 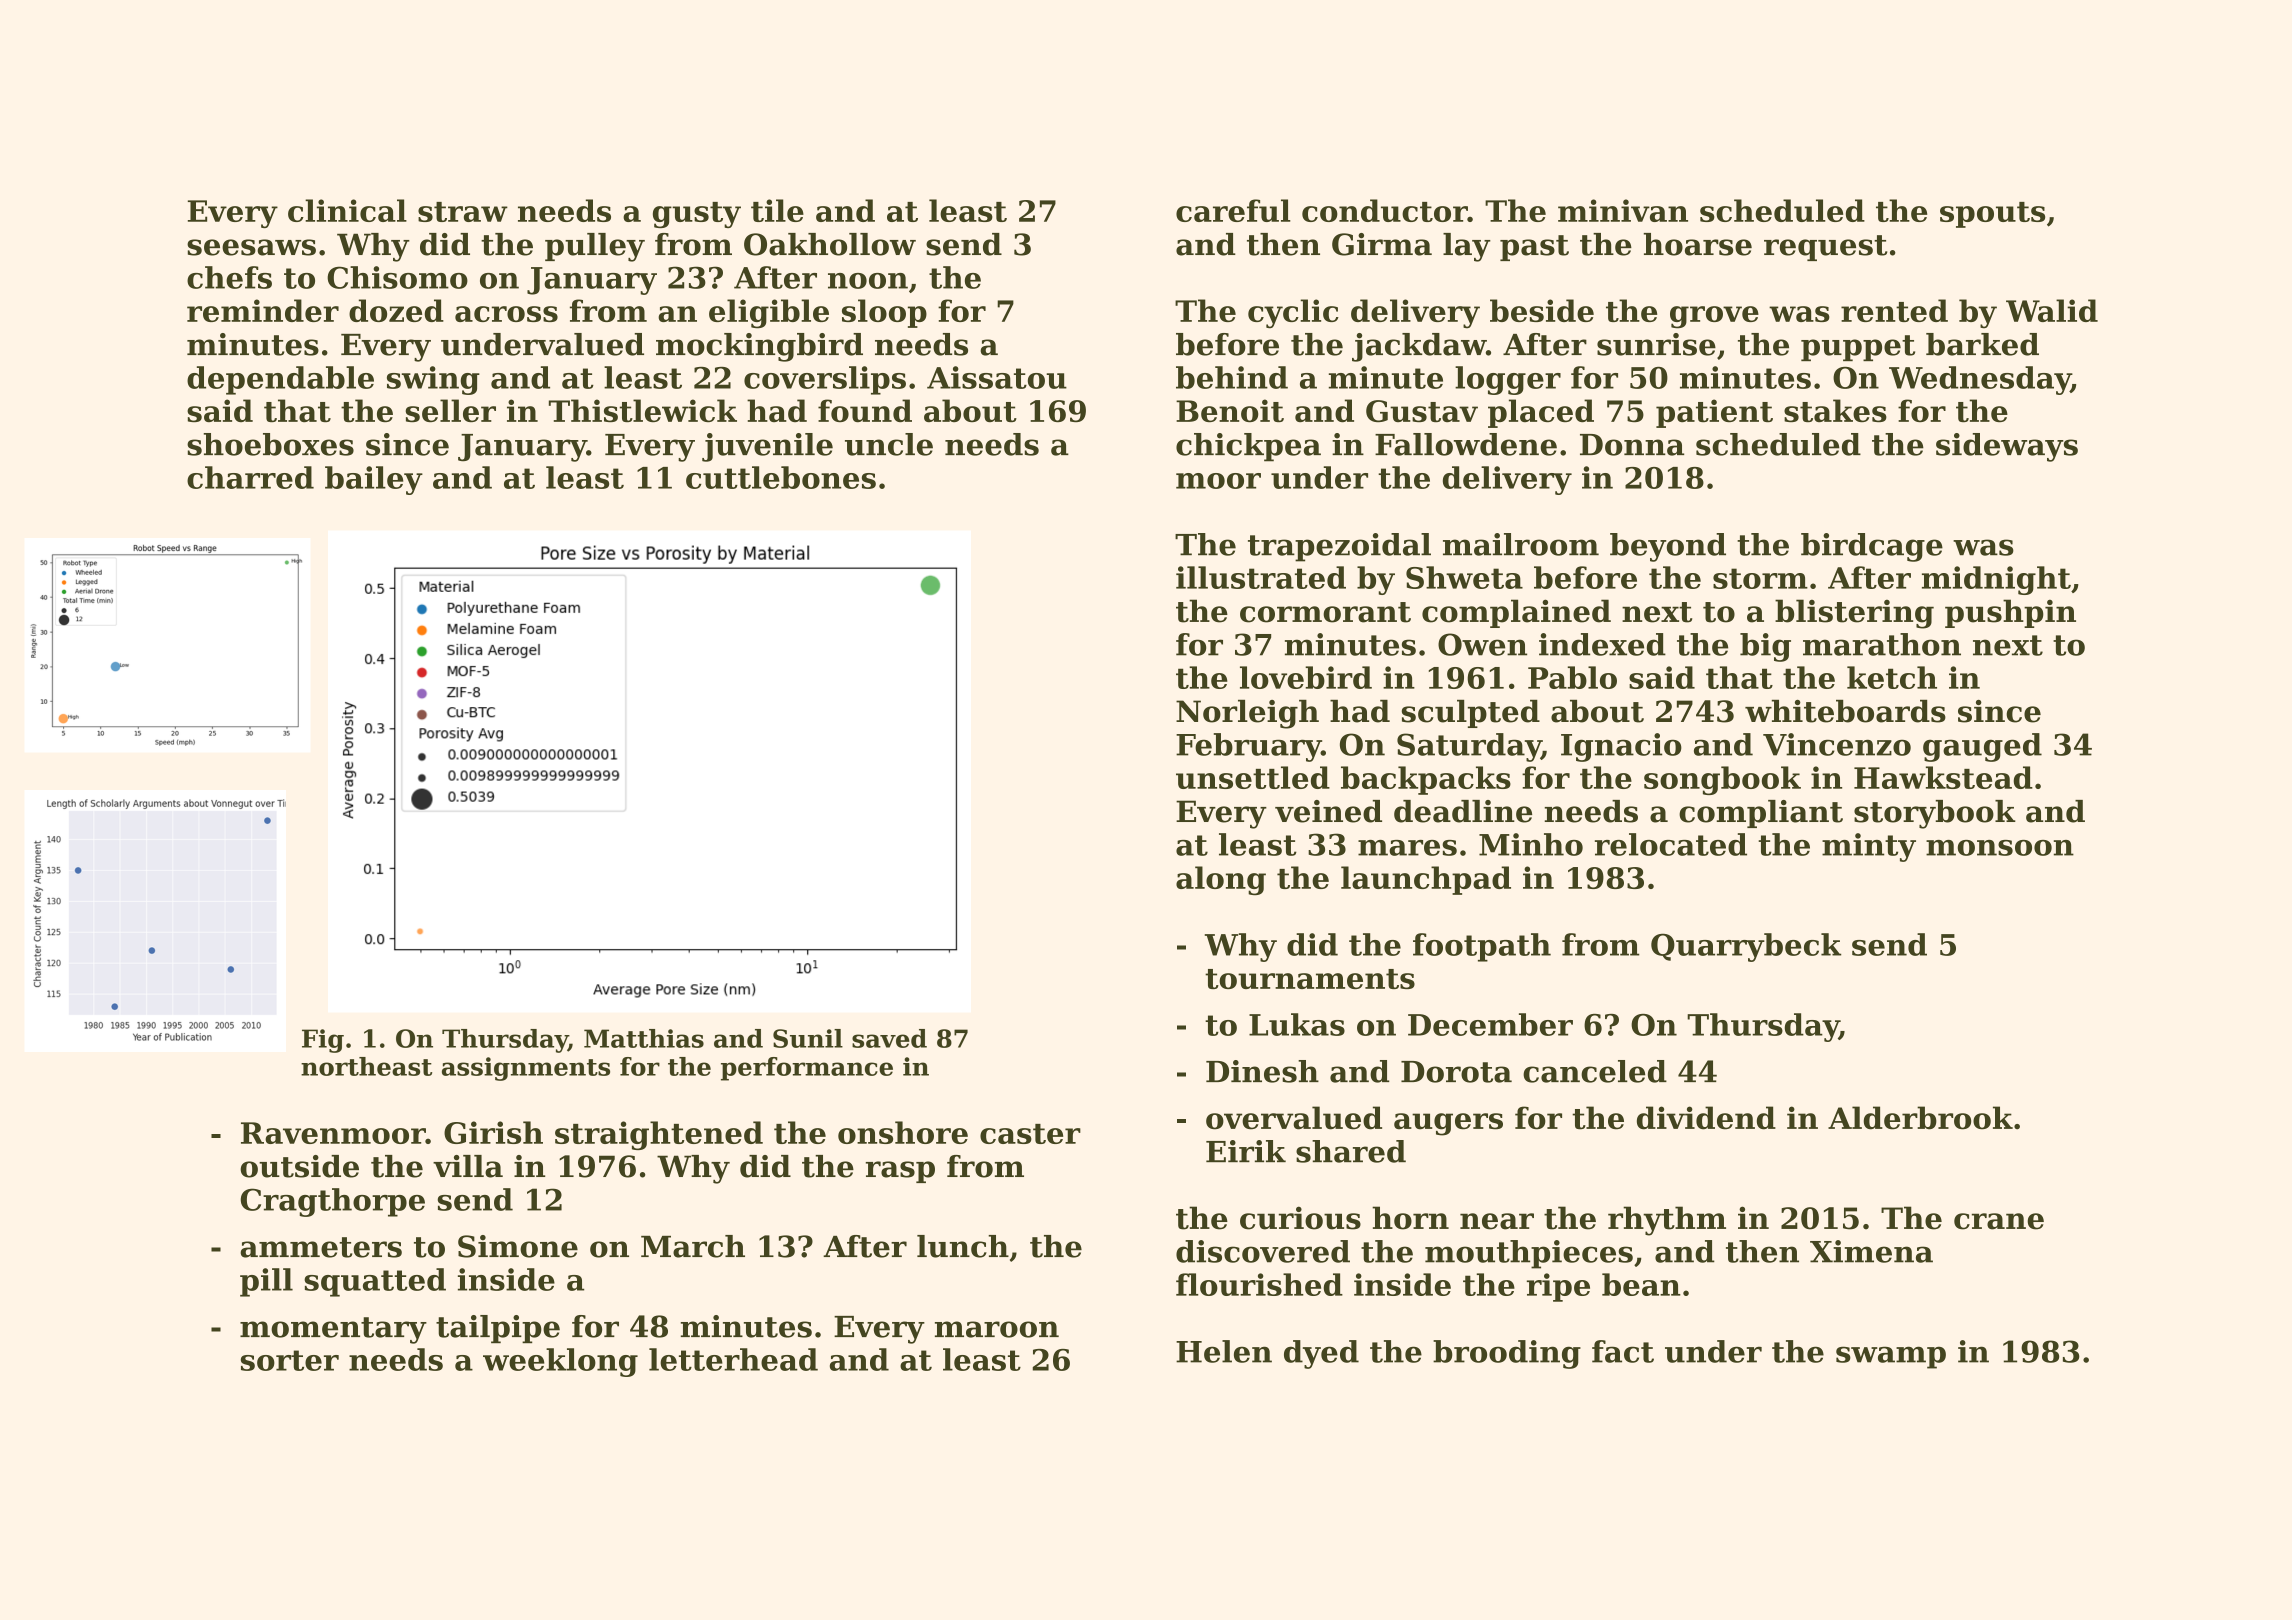 What do you see at coordinates (1872, 547) in the page?
I see `birdcage` at bounding box center [1872, 547].
